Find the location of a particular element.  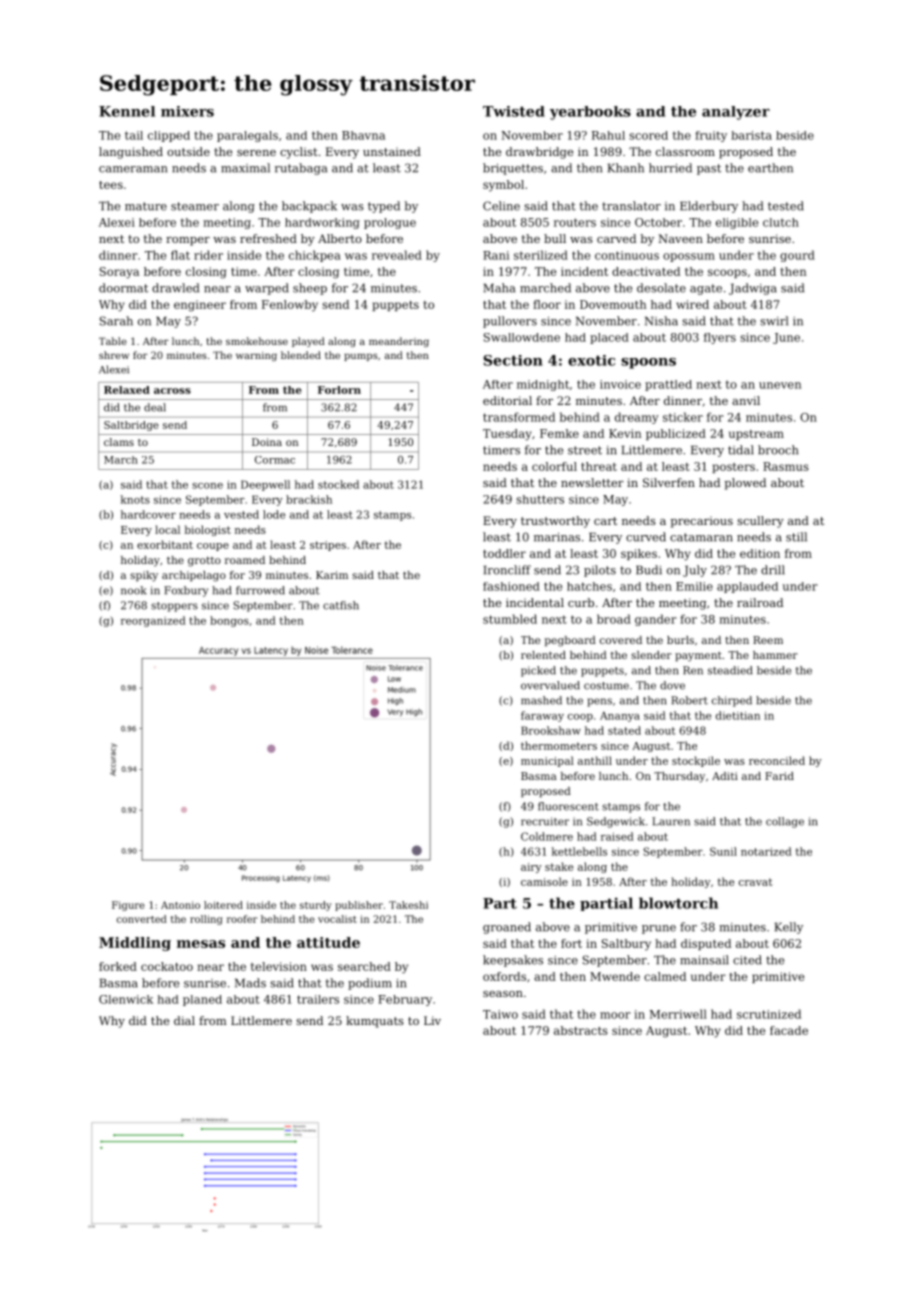

Kelly is located at coordinates (789, 928).
